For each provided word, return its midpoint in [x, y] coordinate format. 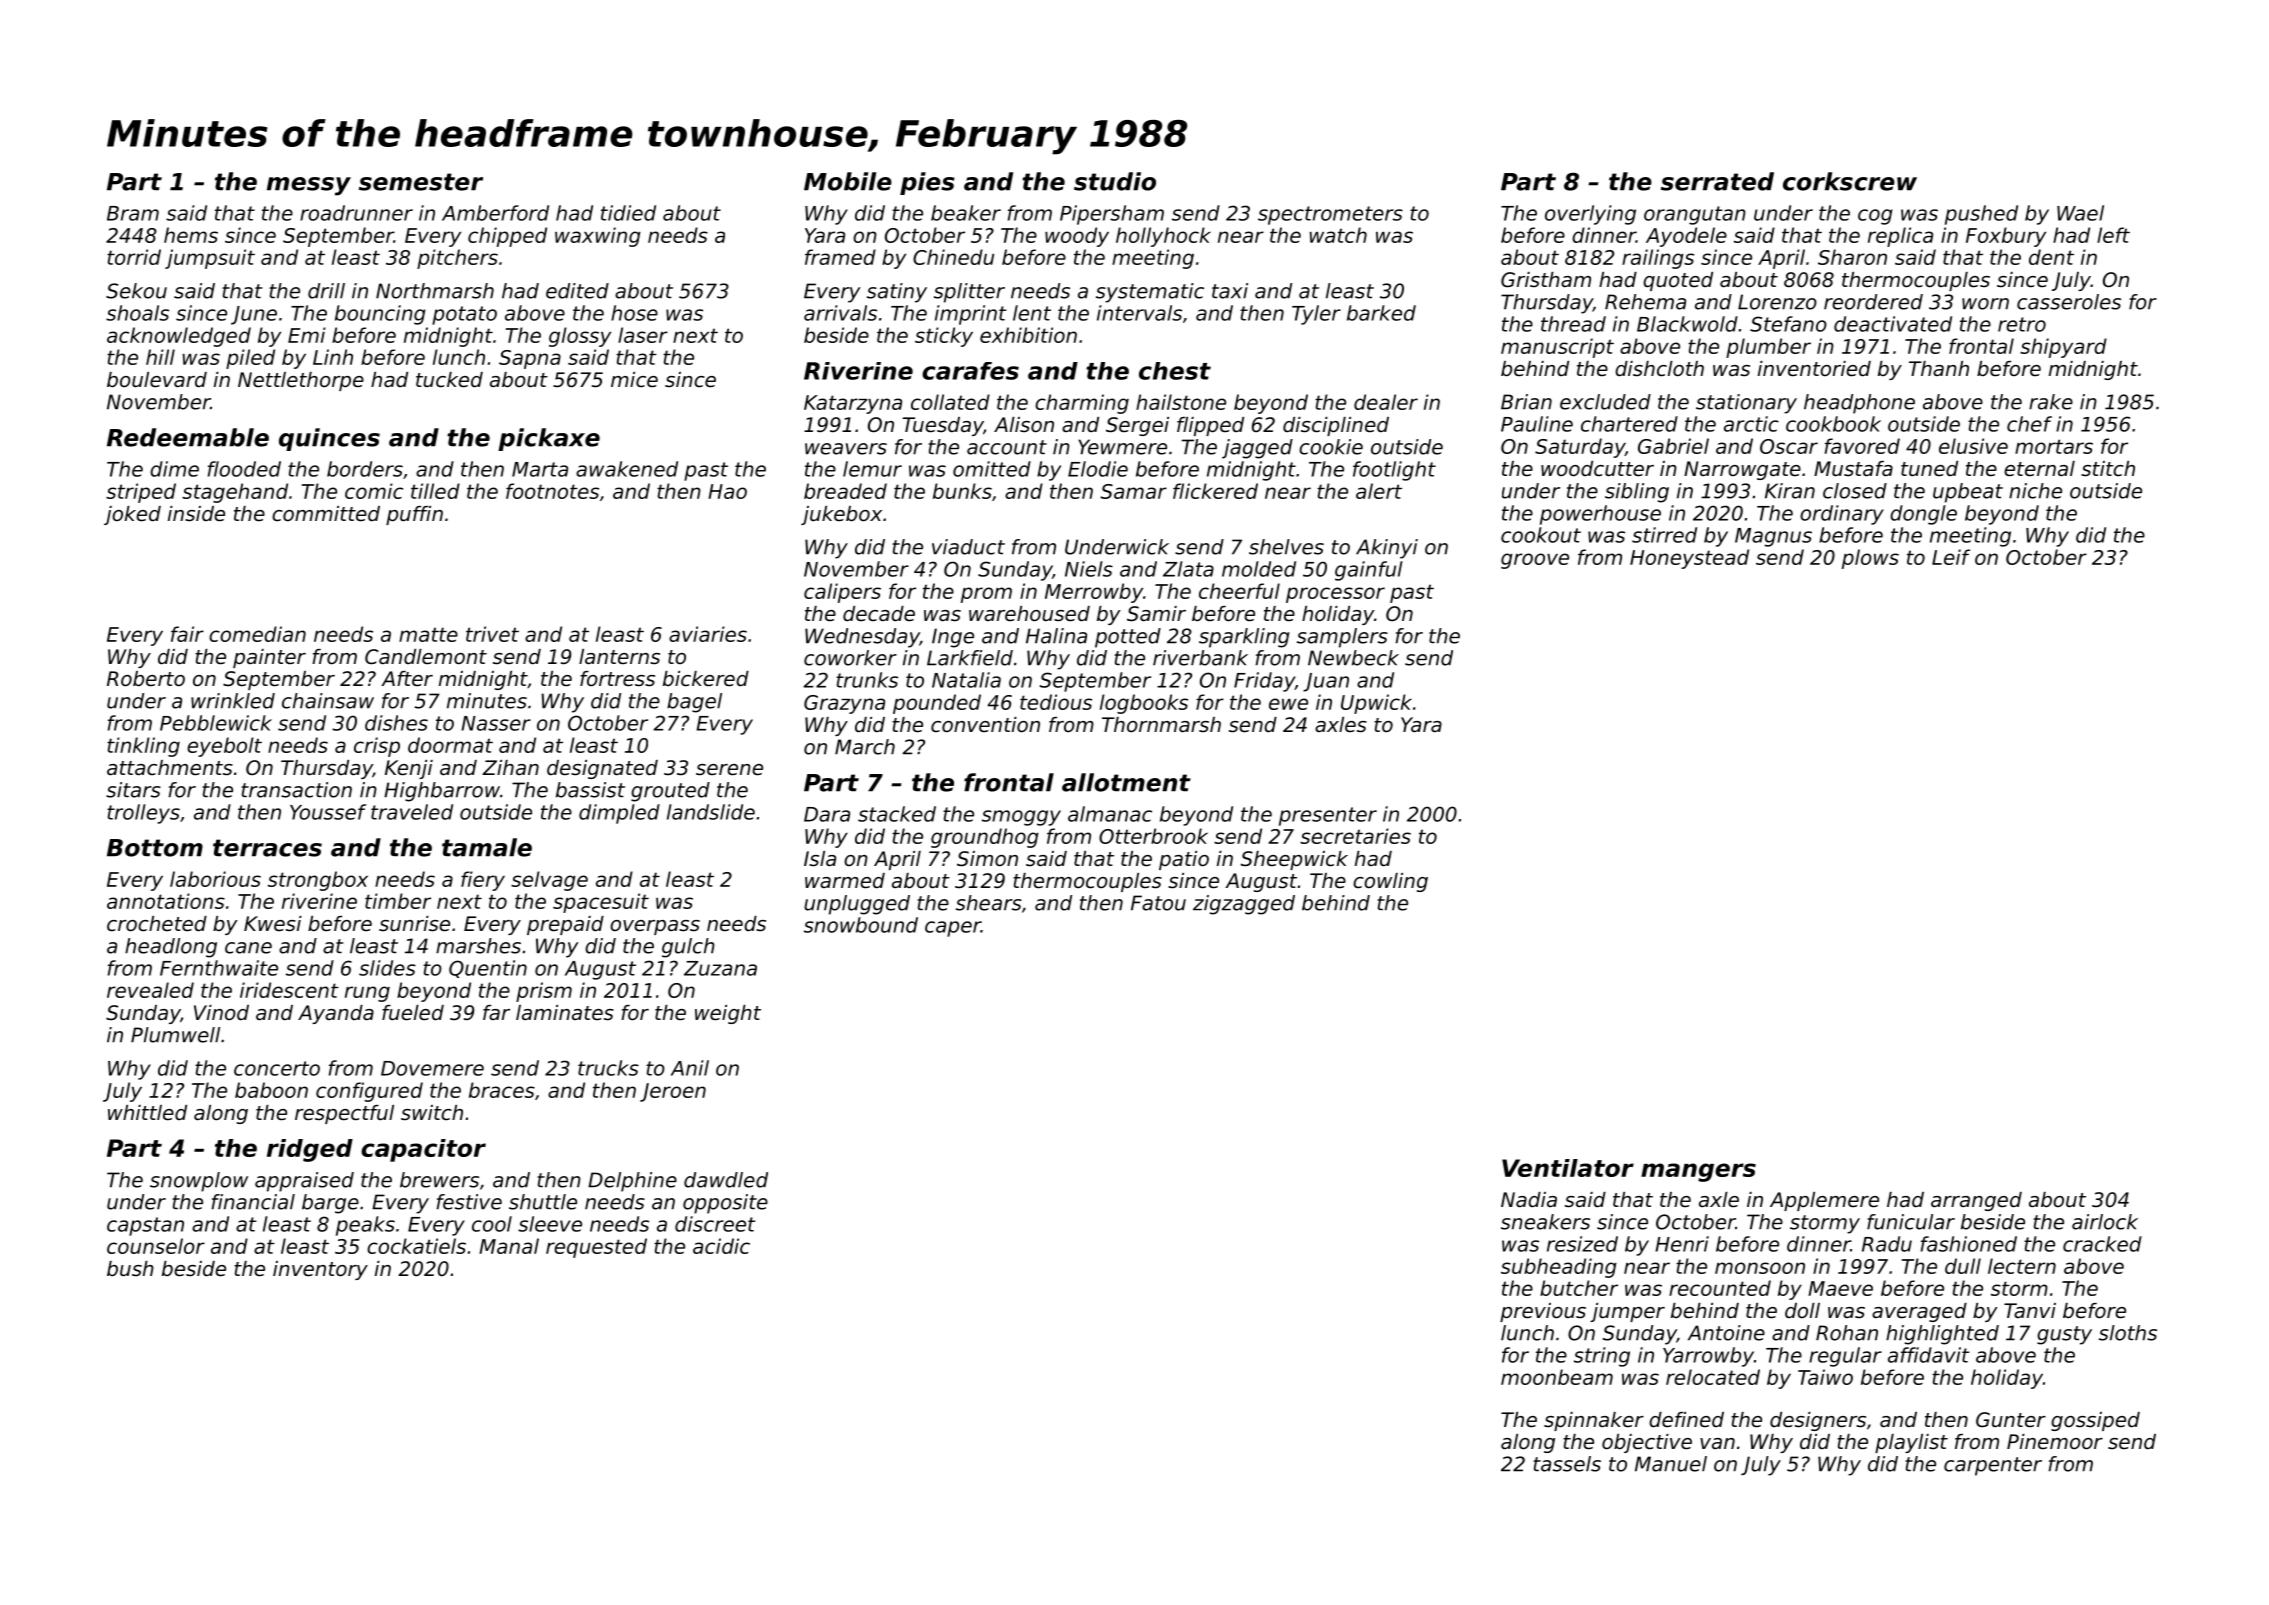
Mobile [848, 181]
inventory [320, 1270]
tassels [1567, 1464]
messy [309, 186]
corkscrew [1850, 181]
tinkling [143, 747]
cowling [1390, 882]
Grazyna [844, 704]
